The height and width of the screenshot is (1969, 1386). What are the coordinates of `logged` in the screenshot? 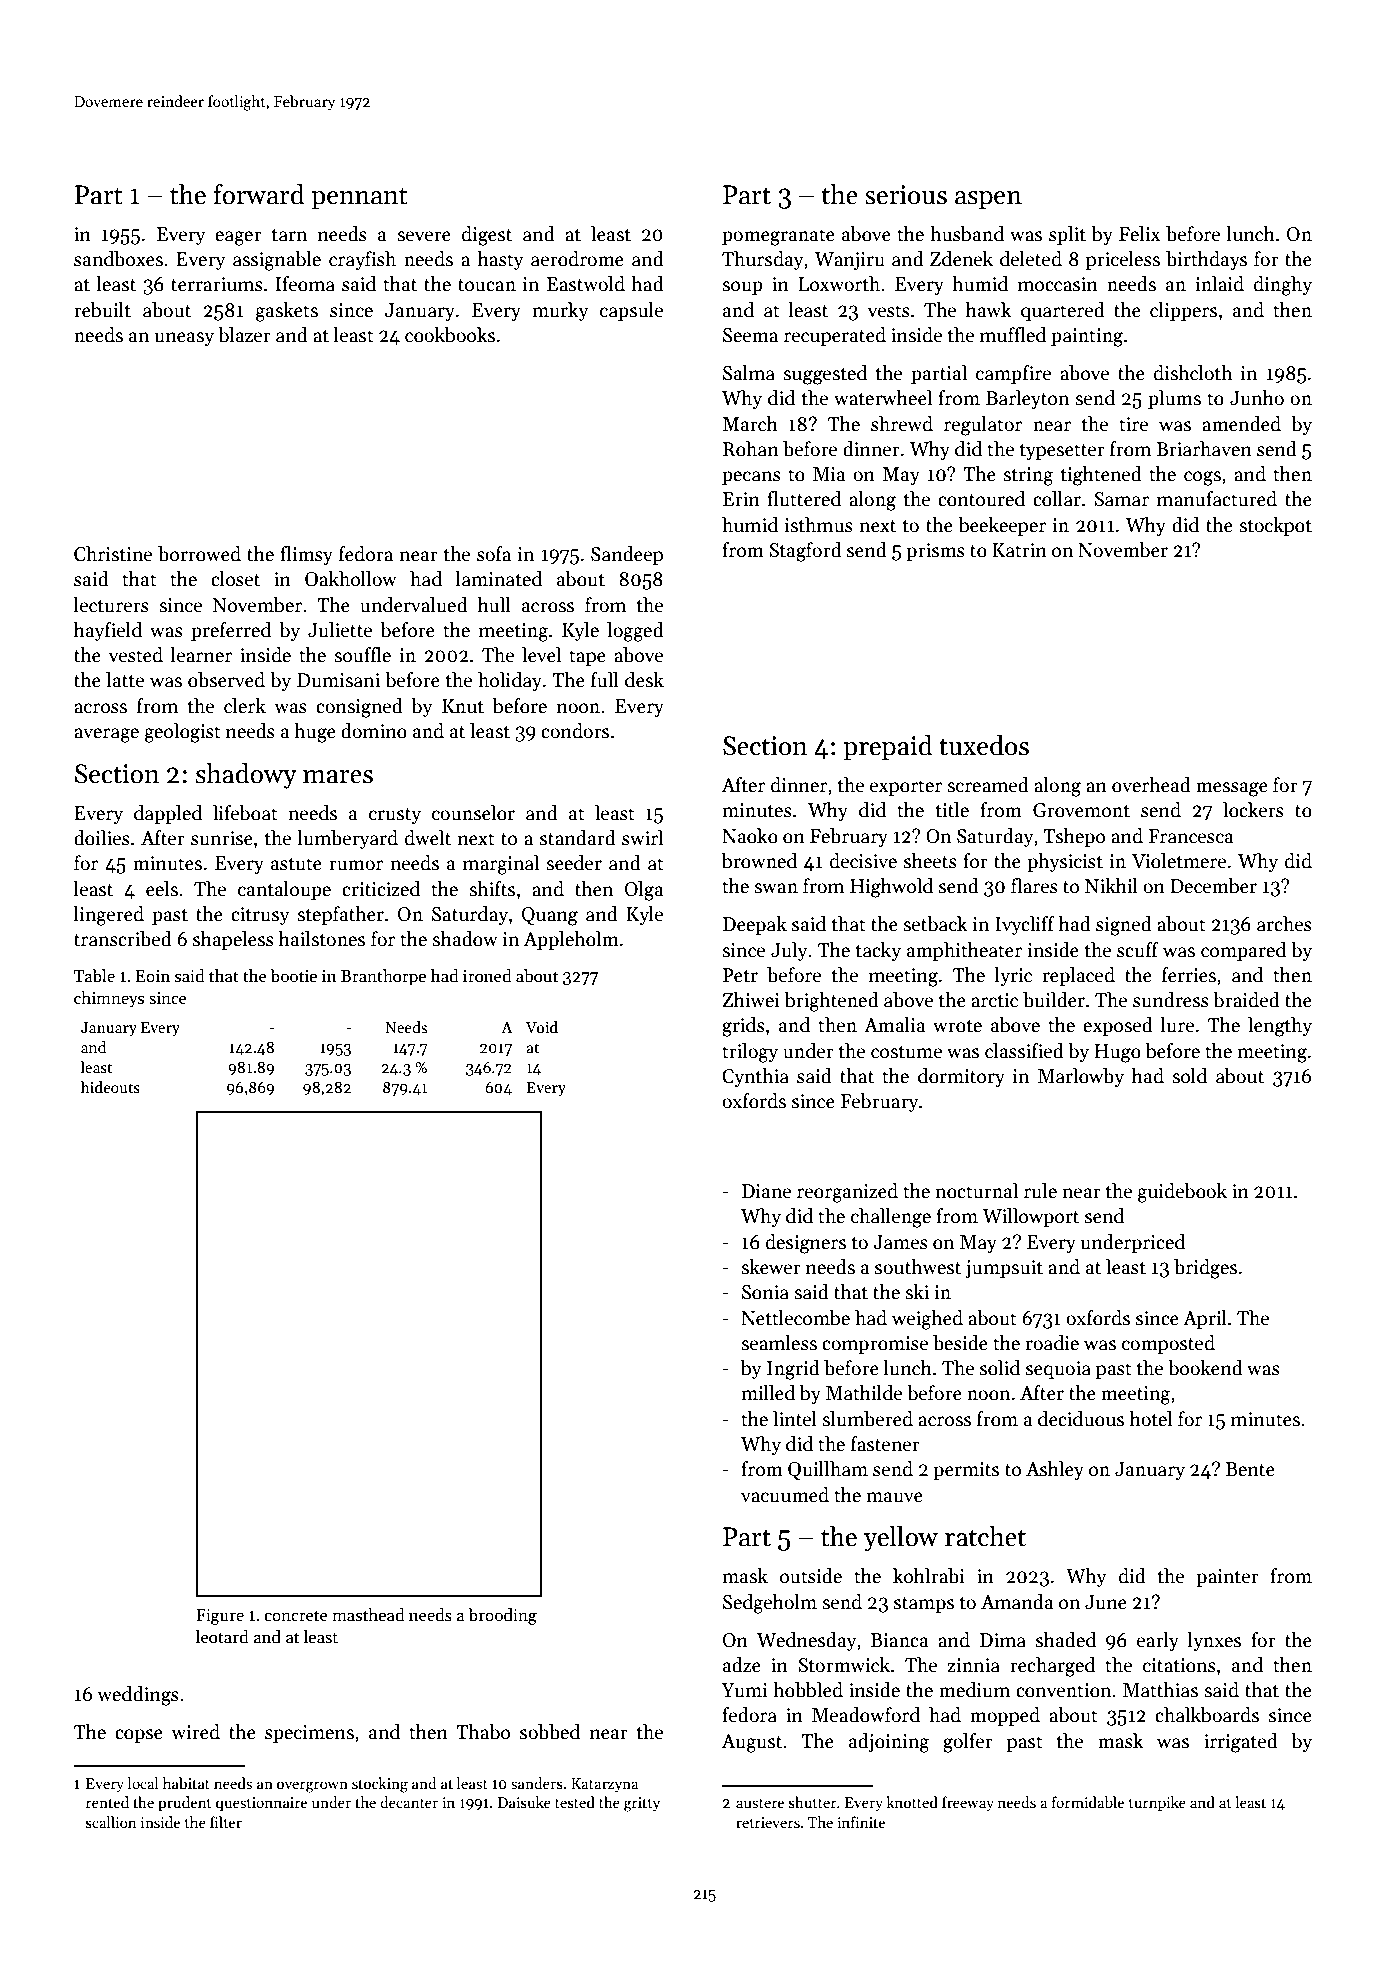 It's located at (635, 632).
